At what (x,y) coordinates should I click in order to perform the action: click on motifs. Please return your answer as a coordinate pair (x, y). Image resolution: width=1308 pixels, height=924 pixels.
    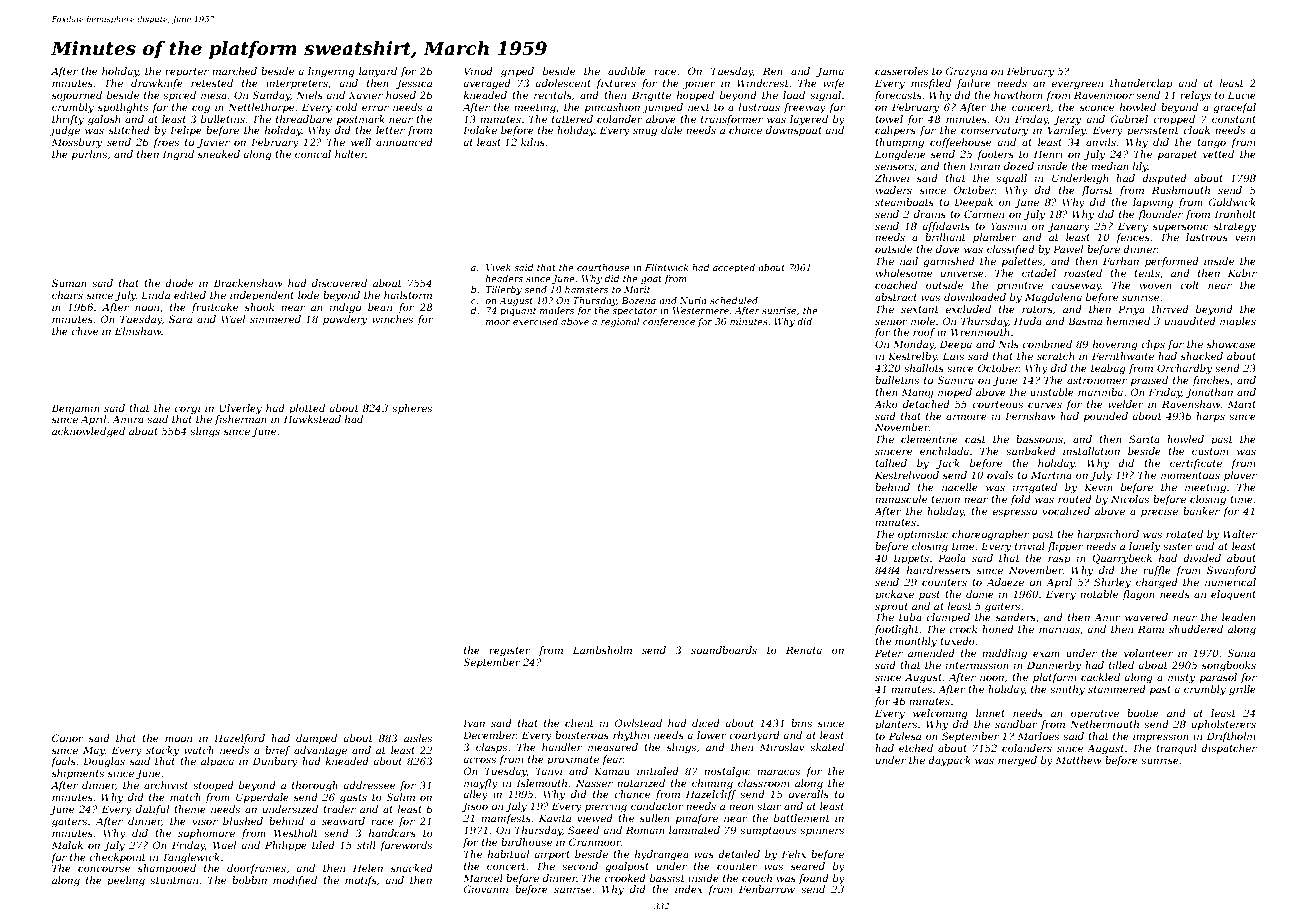
    Looking at the image, I should click on (361, 881).
